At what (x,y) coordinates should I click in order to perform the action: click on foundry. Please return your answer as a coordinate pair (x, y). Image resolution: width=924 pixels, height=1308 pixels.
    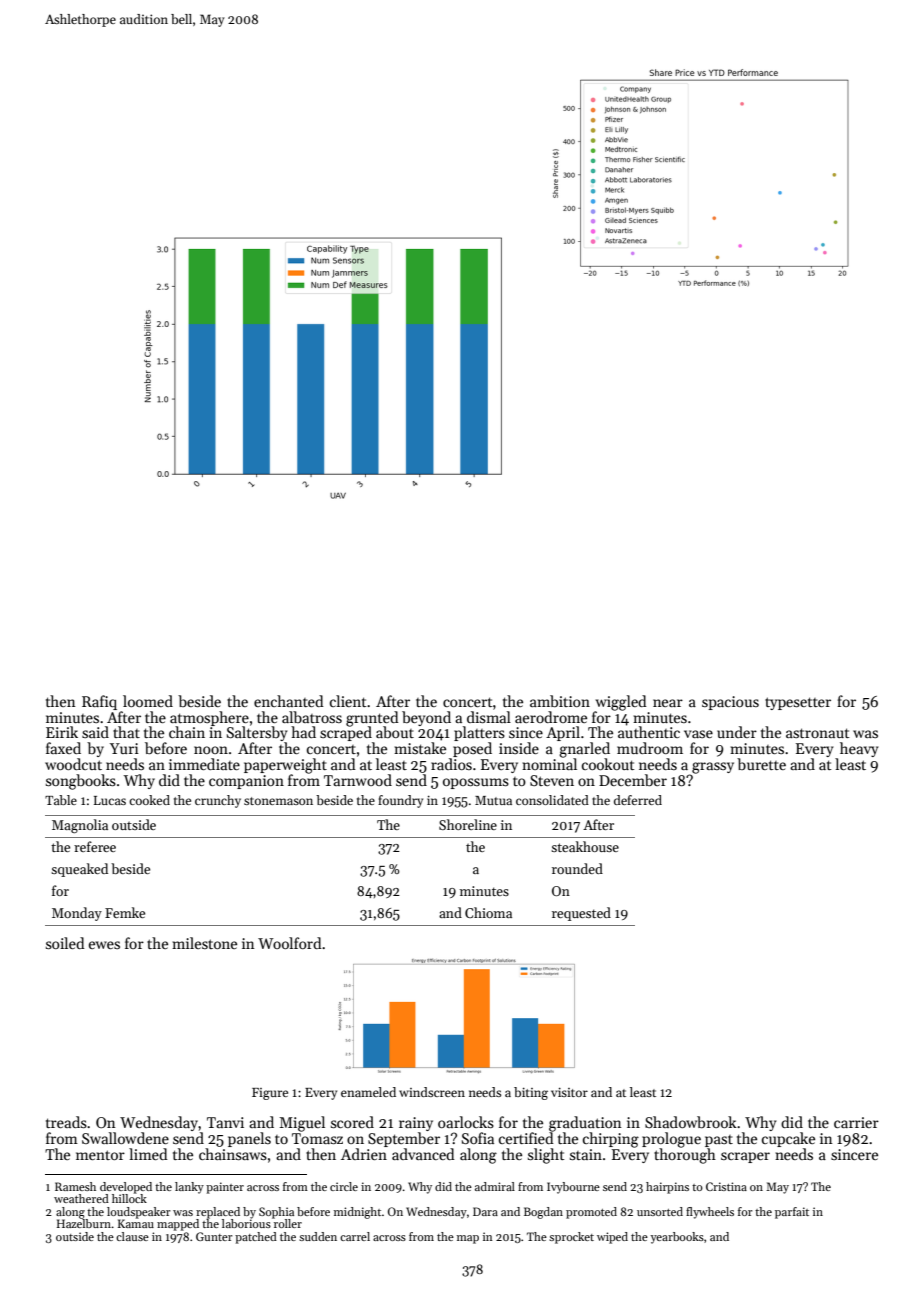
    Looking at the image, I should click on (400, 801).
